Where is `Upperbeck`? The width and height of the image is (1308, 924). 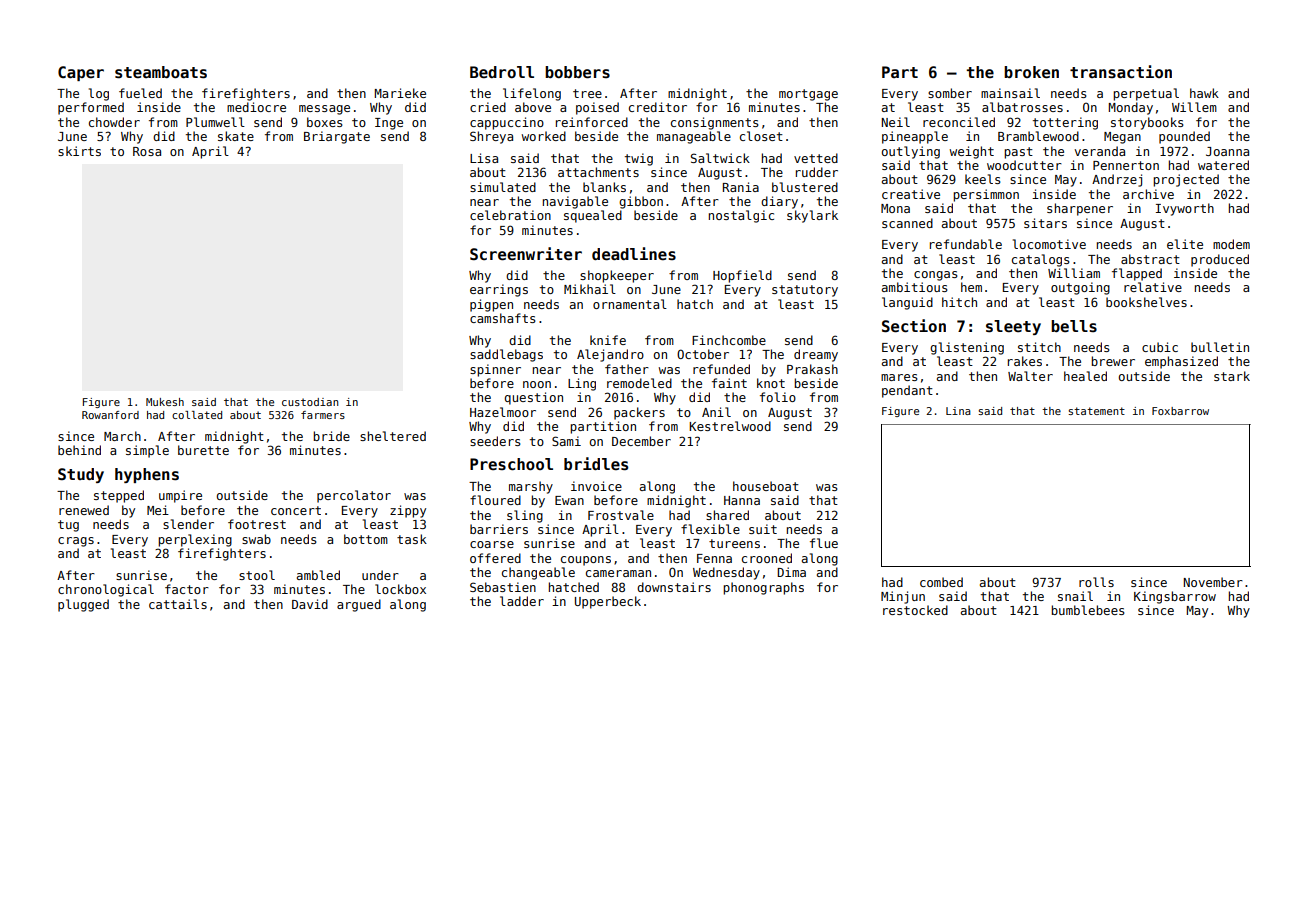 Upperbeck is located at coordinates (608, 602).
